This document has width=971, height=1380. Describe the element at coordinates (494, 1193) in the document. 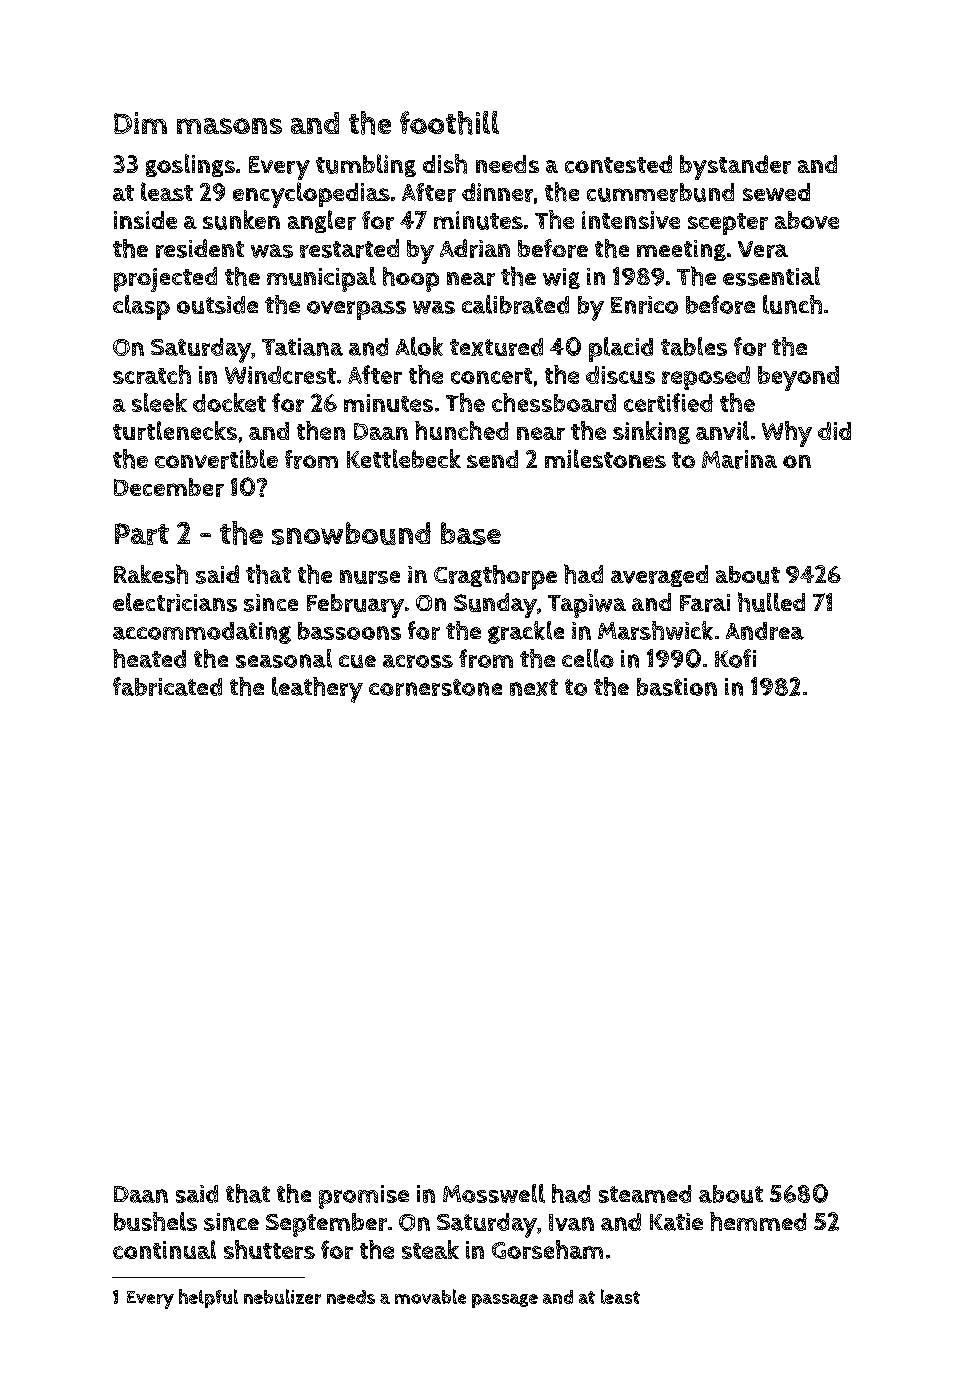

I see `Mosswell` at that location.
